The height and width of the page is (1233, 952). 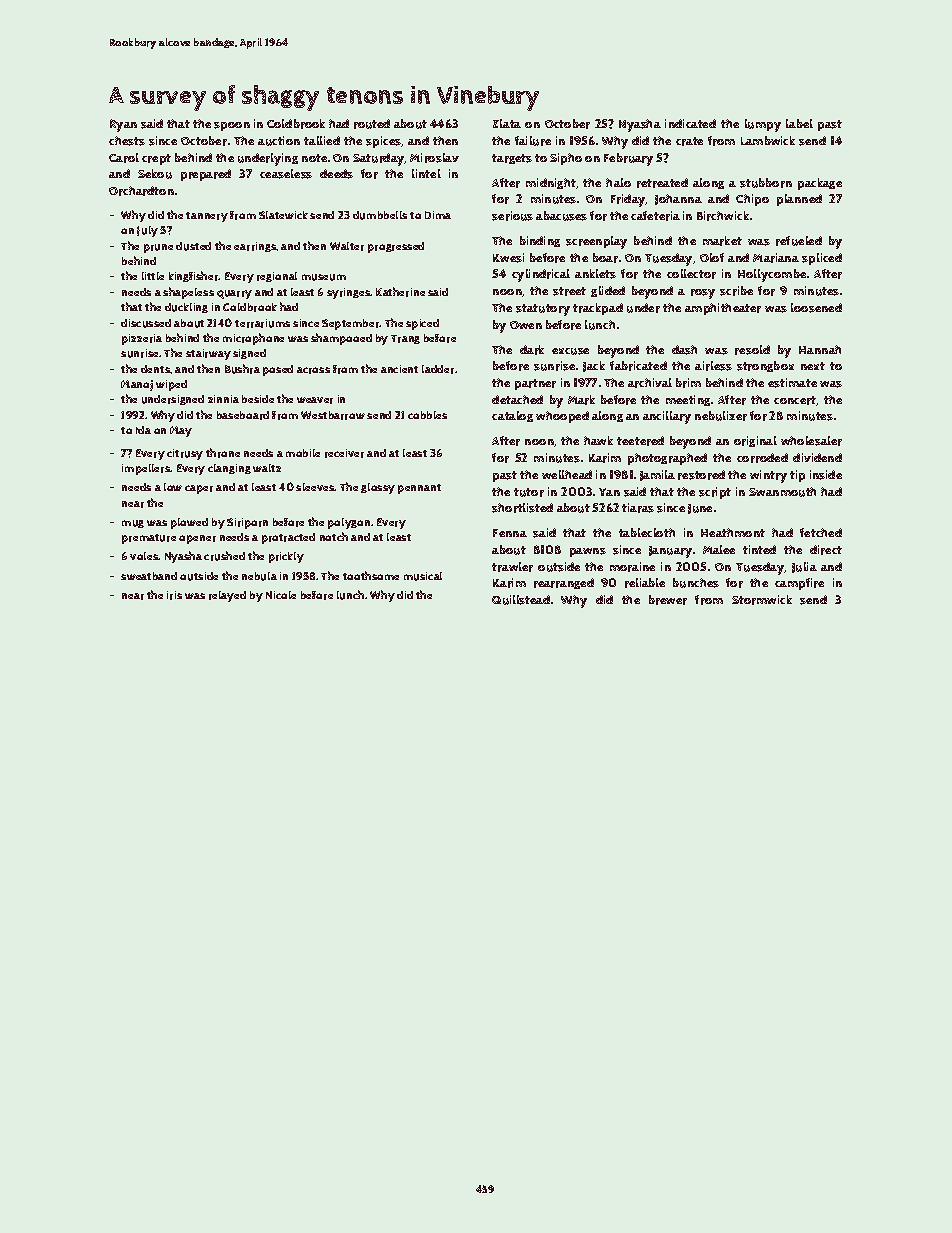 I want to click on package, so click(x=820, y=184).
